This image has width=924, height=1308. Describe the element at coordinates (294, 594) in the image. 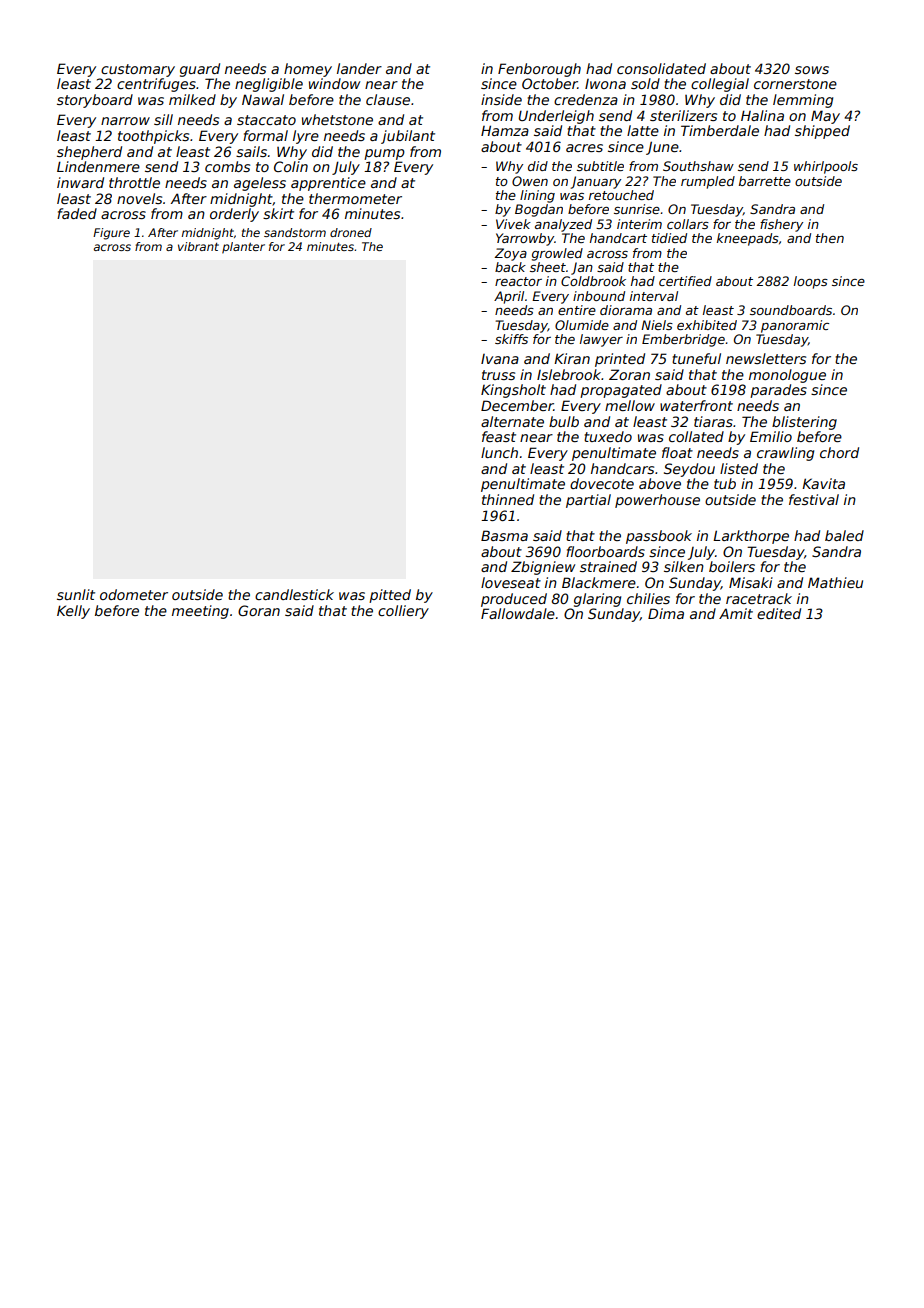

I see `candlestick` at that location.
